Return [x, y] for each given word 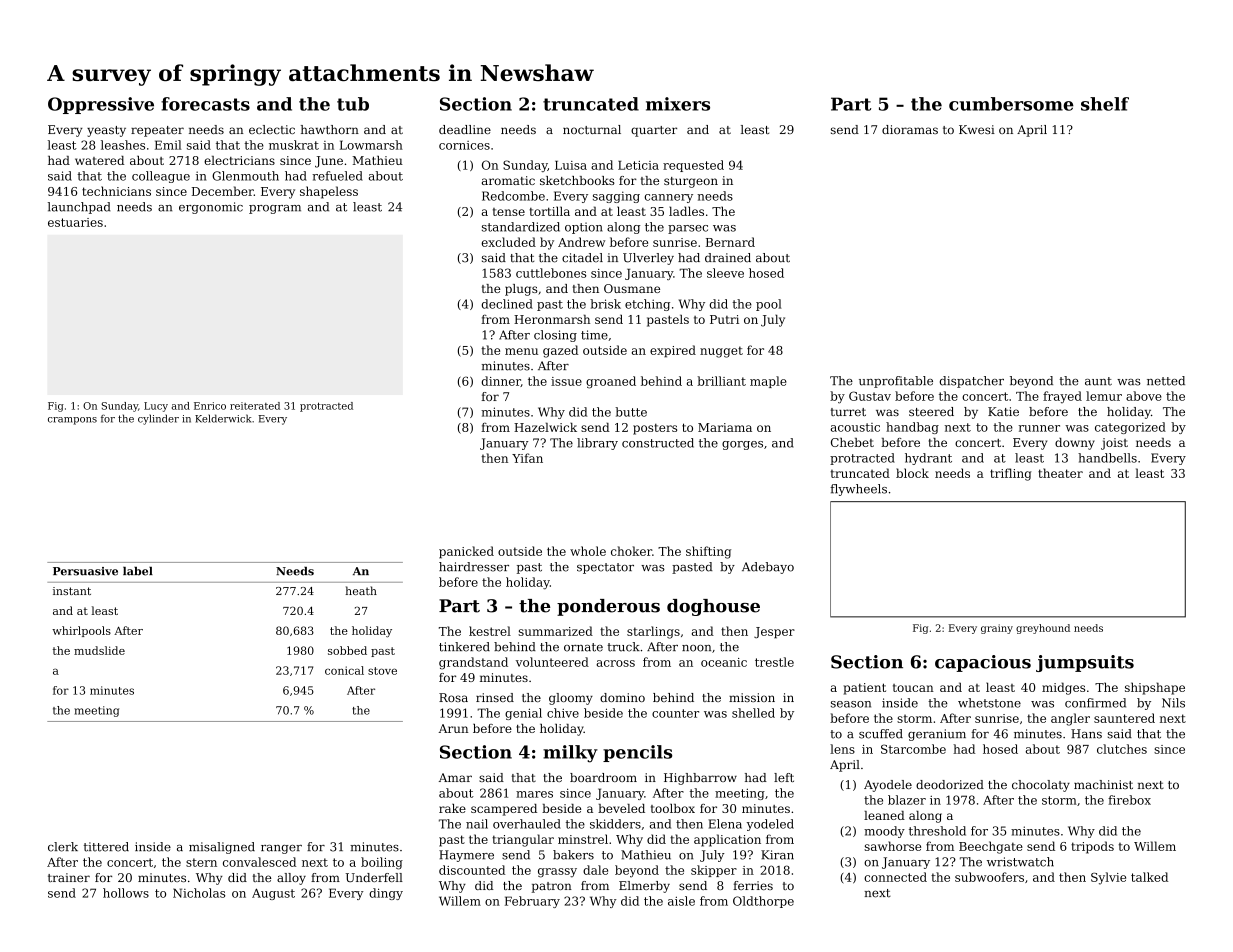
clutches [1122, 749]
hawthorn [330, 129]
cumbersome [1011, 104]
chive [563, 713]
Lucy [156, 407]
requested [693, 166]
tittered [106, 847]
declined [507, 304]
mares [534, 794]
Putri [724, 319]
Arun [453, 728]
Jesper [774, 633]
